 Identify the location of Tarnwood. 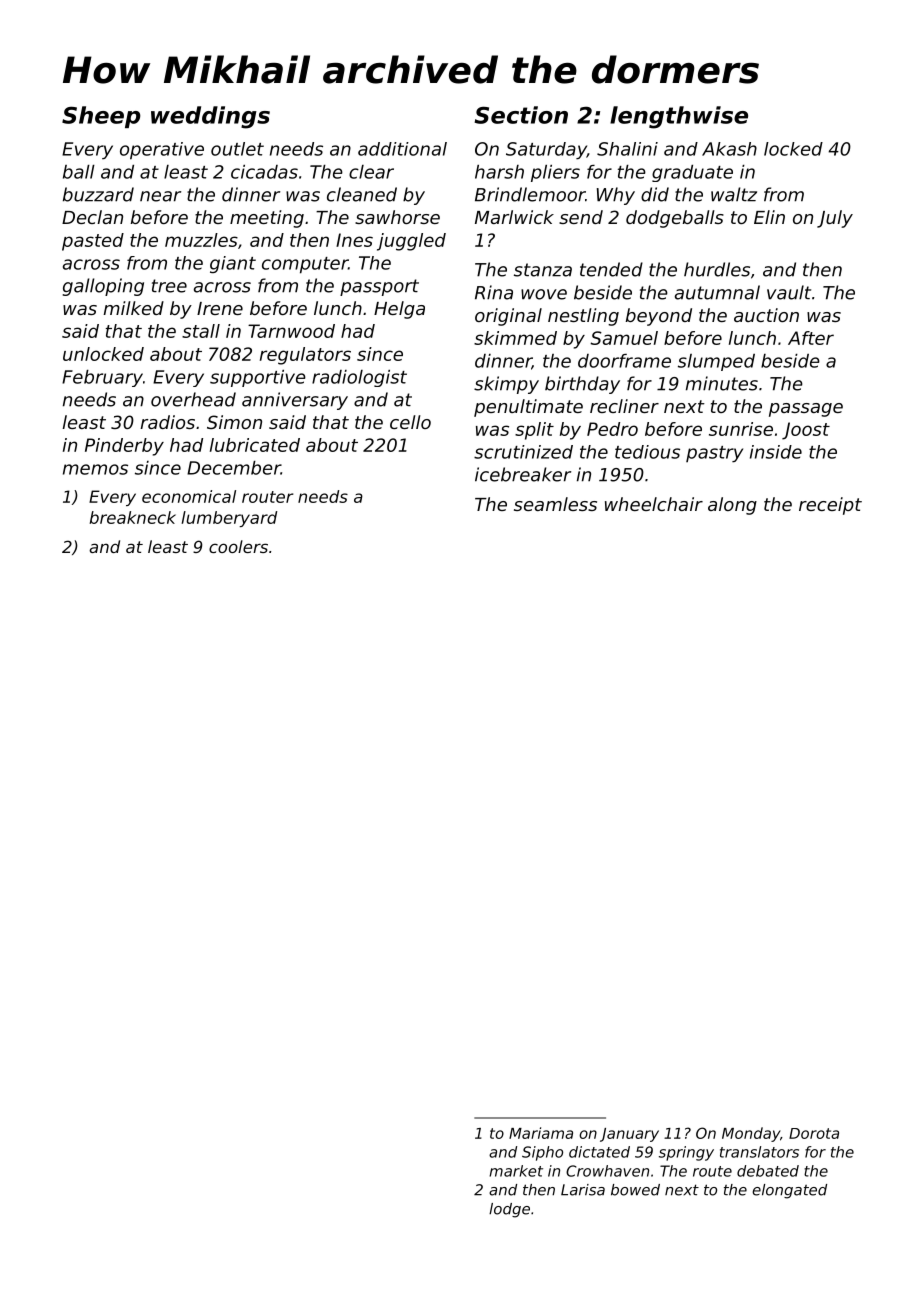
(291, 331).
